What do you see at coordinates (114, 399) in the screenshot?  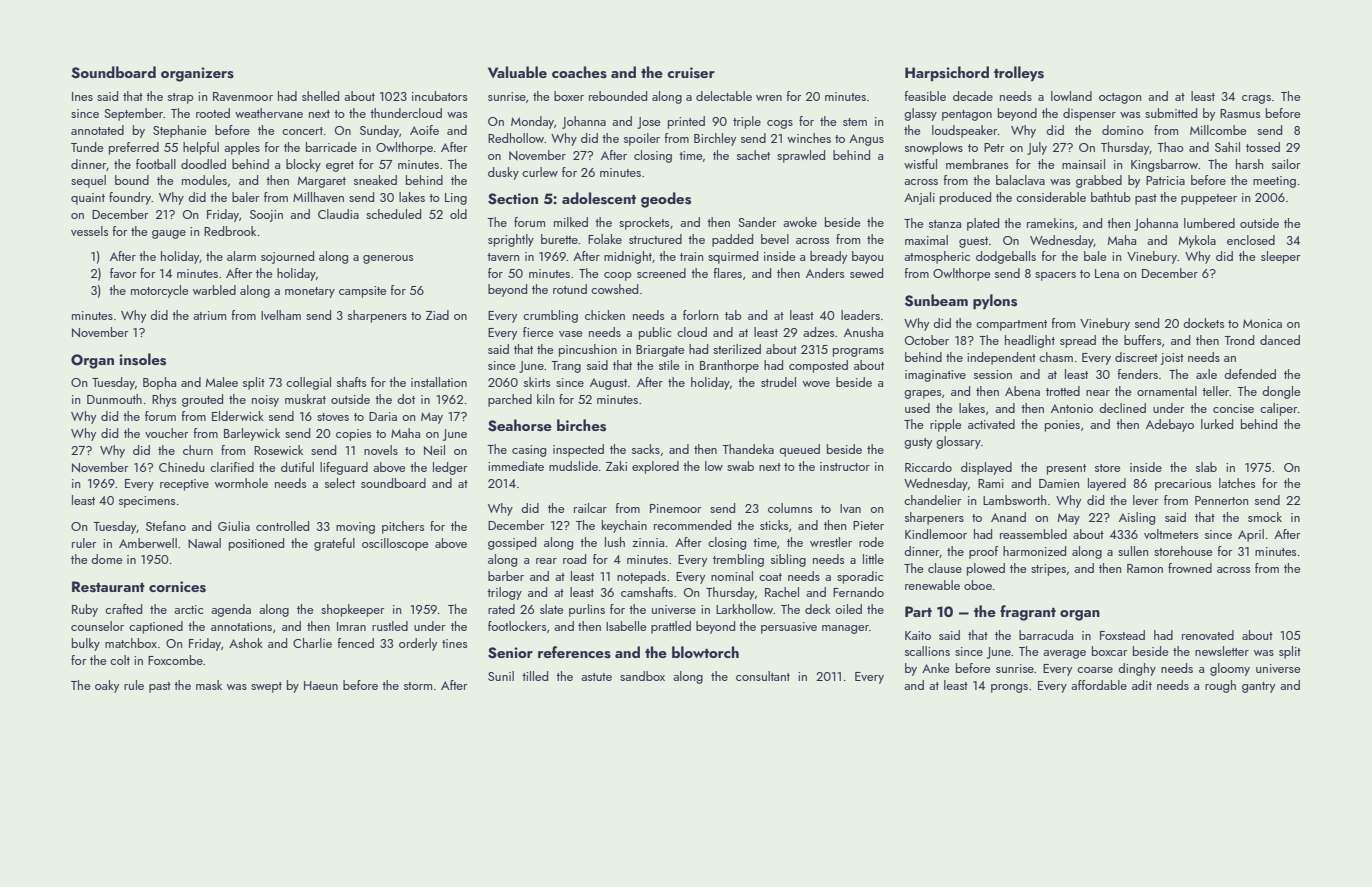 I see `Dunmouth` at bounding box center [114, 399].
